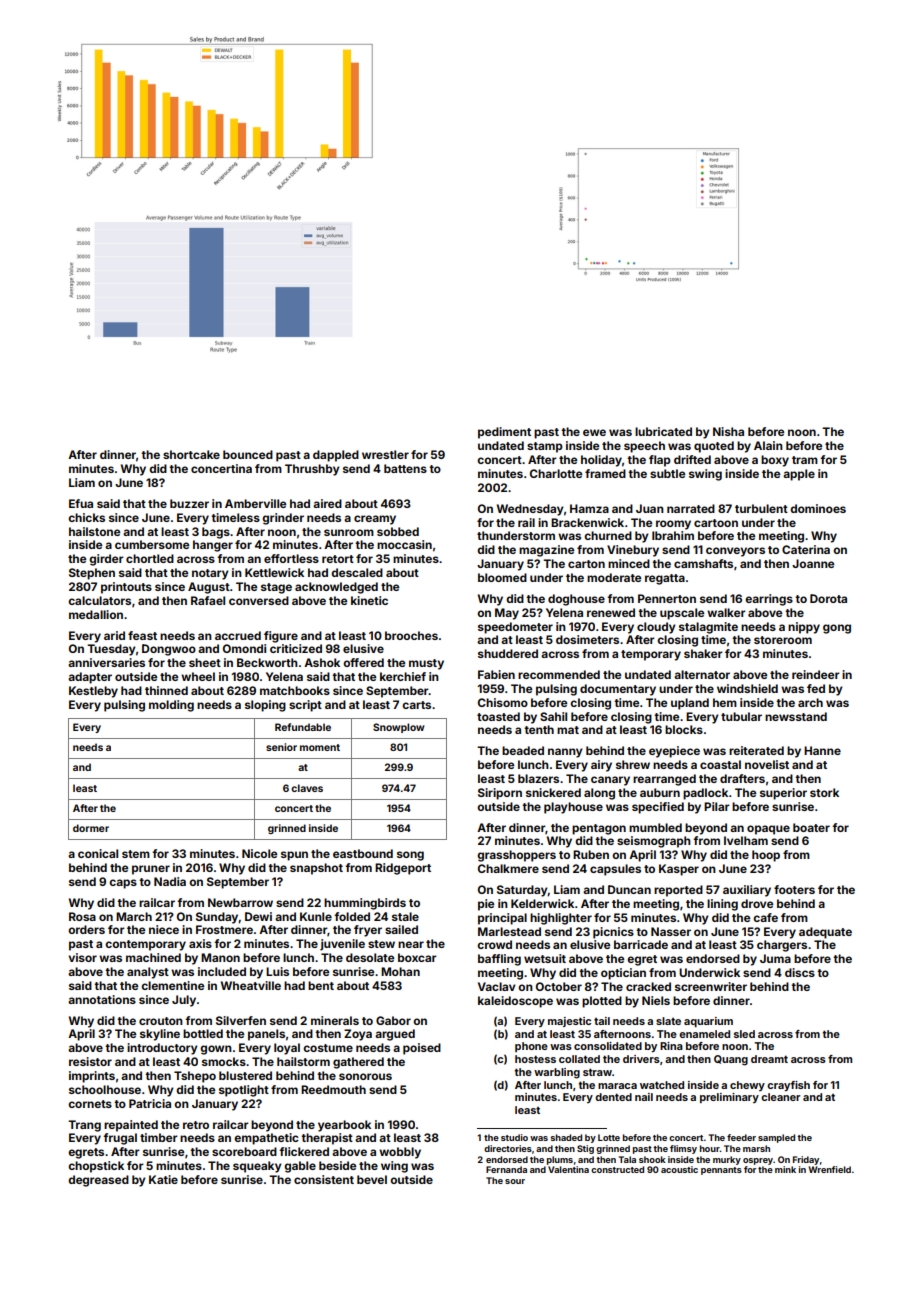  What do you see at coordinates (266, 1139) in the screenshot?
I see `empathetic` at bounding box center [266, 1139].
